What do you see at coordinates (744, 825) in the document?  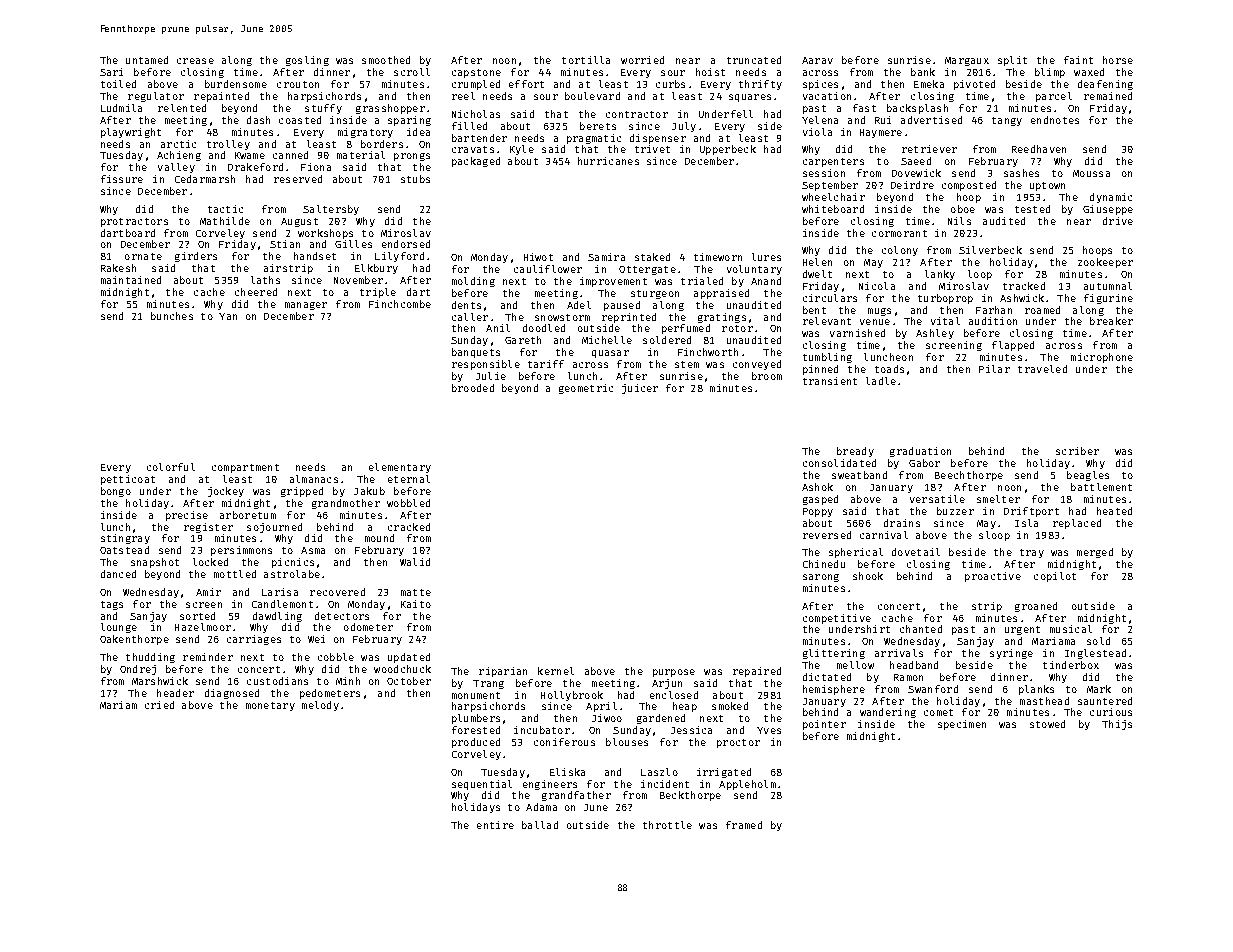 I see `framed` at bounding box center [744, 825].
